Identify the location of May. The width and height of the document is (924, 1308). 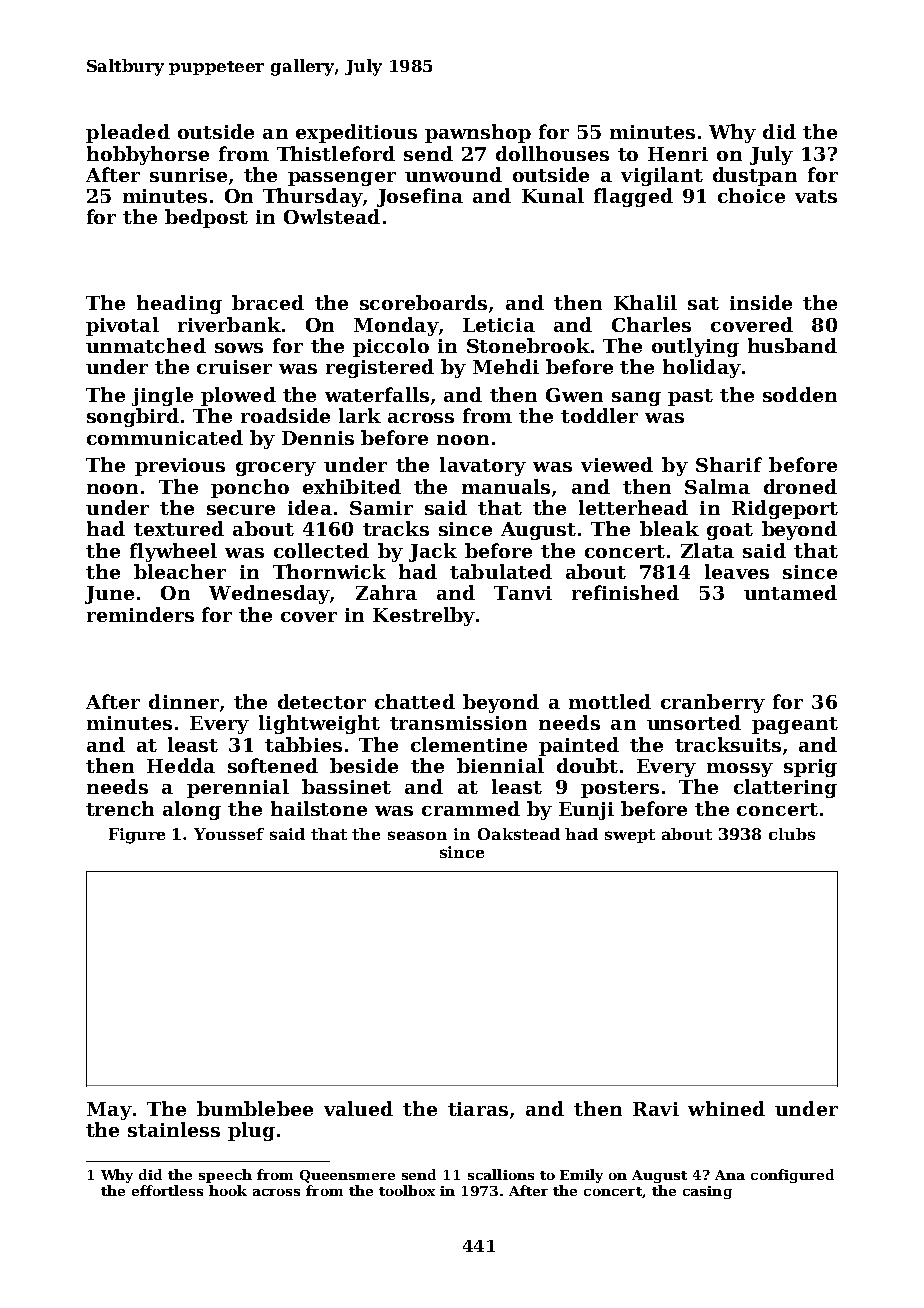
(109, 1111).
